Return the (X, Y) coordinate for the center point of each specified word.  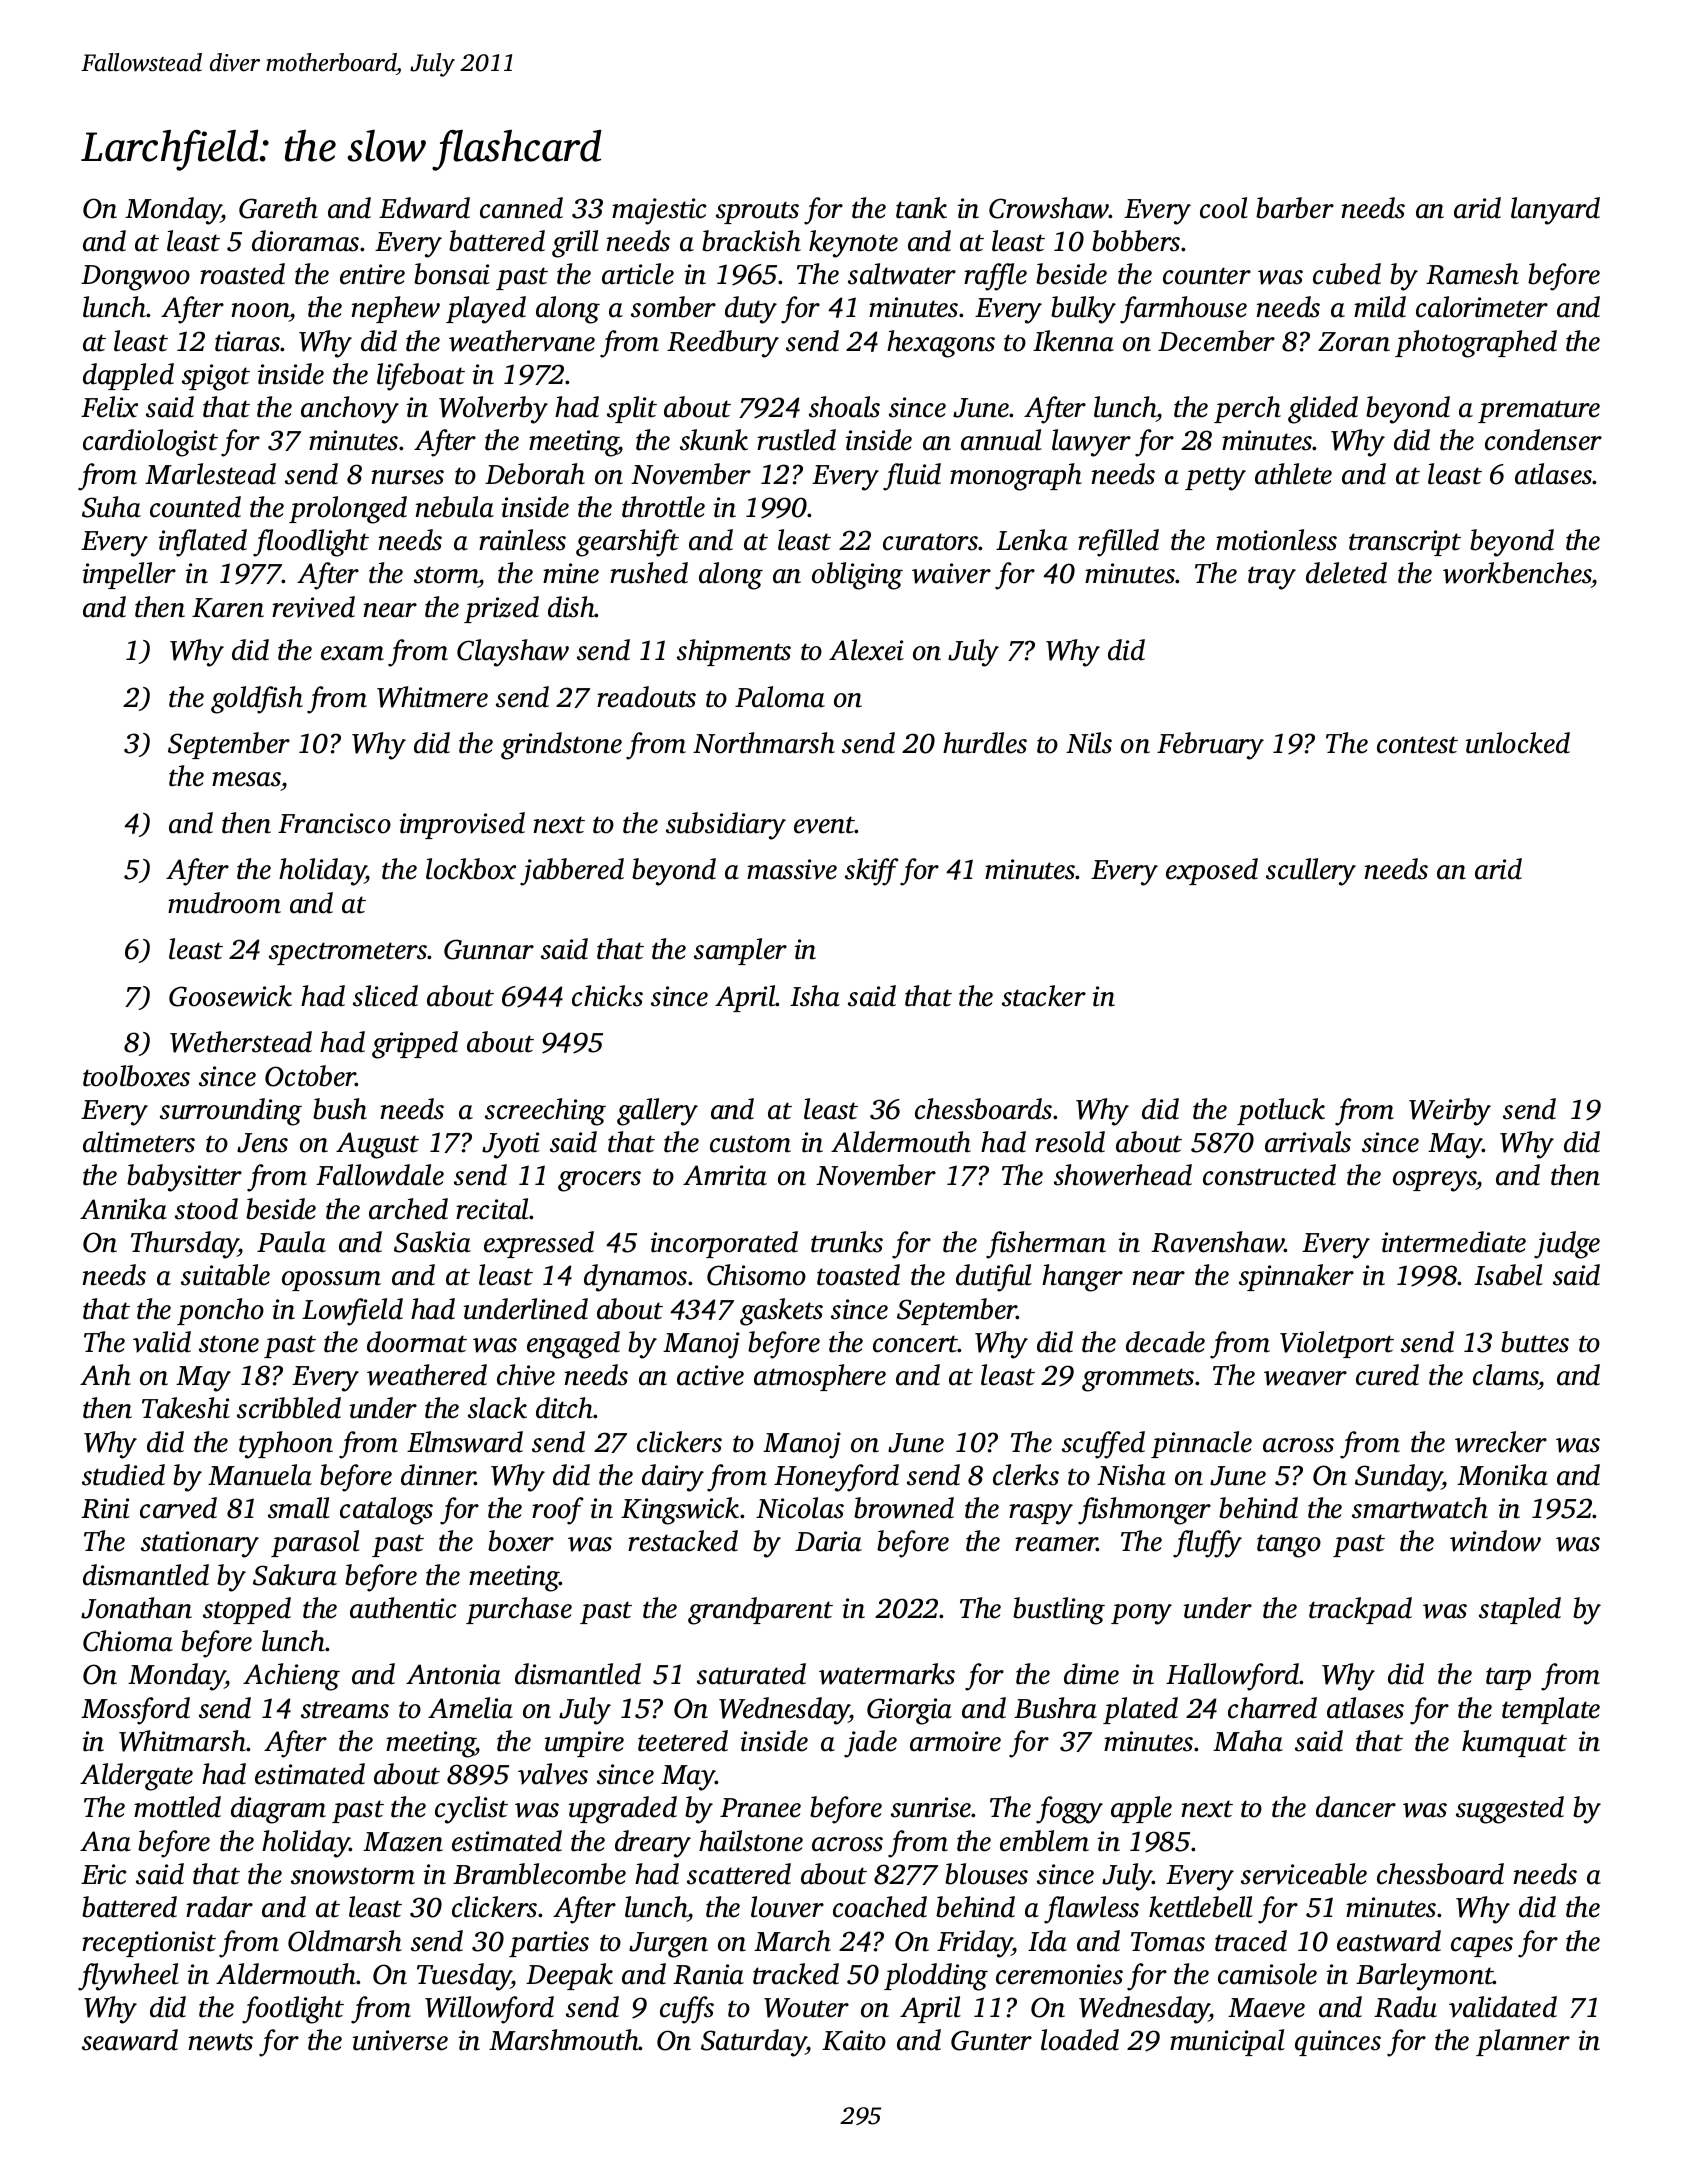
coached (880, 1907)
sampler (740, 951)
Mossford (135, 1711)
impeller (129, 575)
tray (1272, 578)
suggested (1510, 1810)
